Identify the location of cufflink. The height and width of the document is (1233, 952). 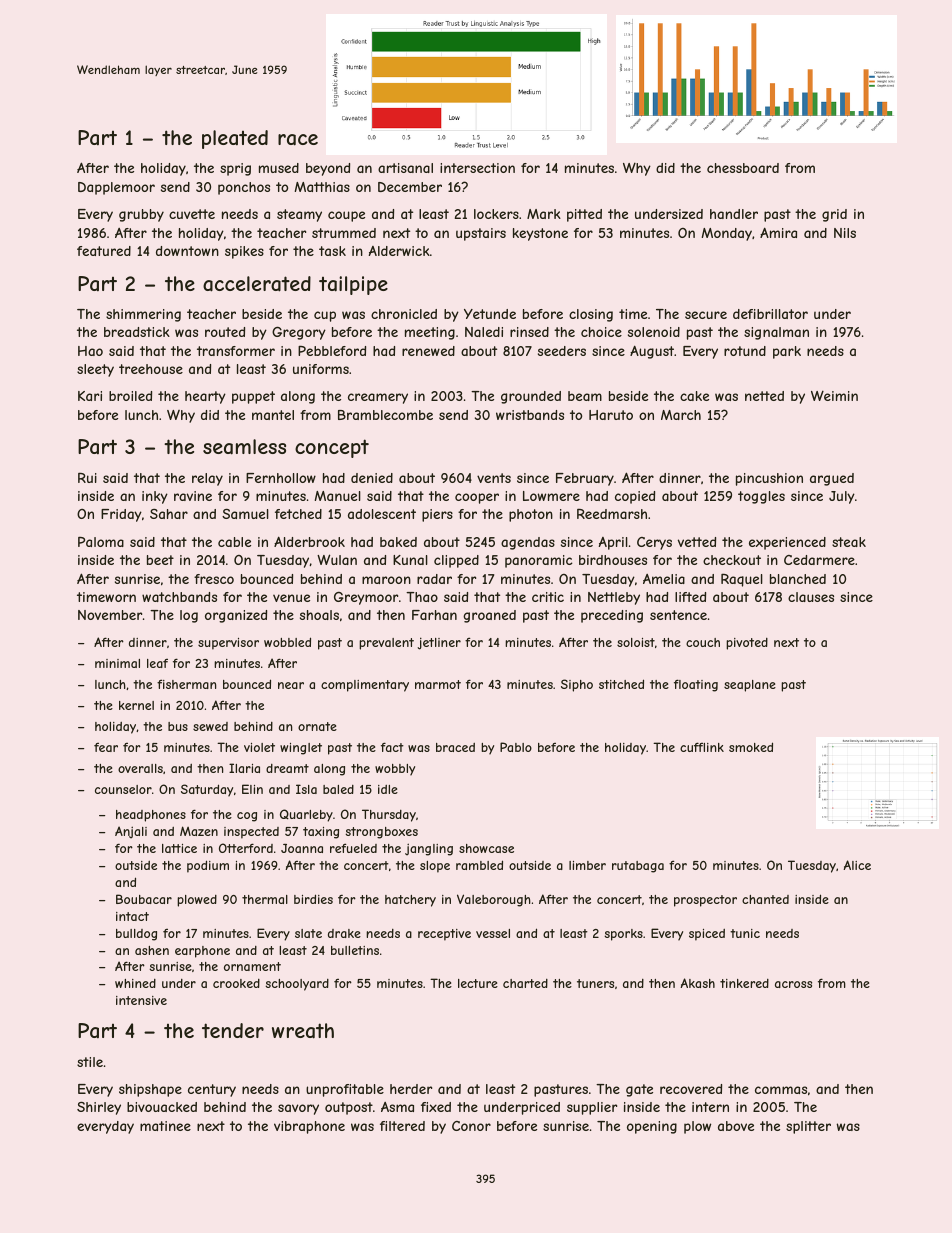
(702, 747).
